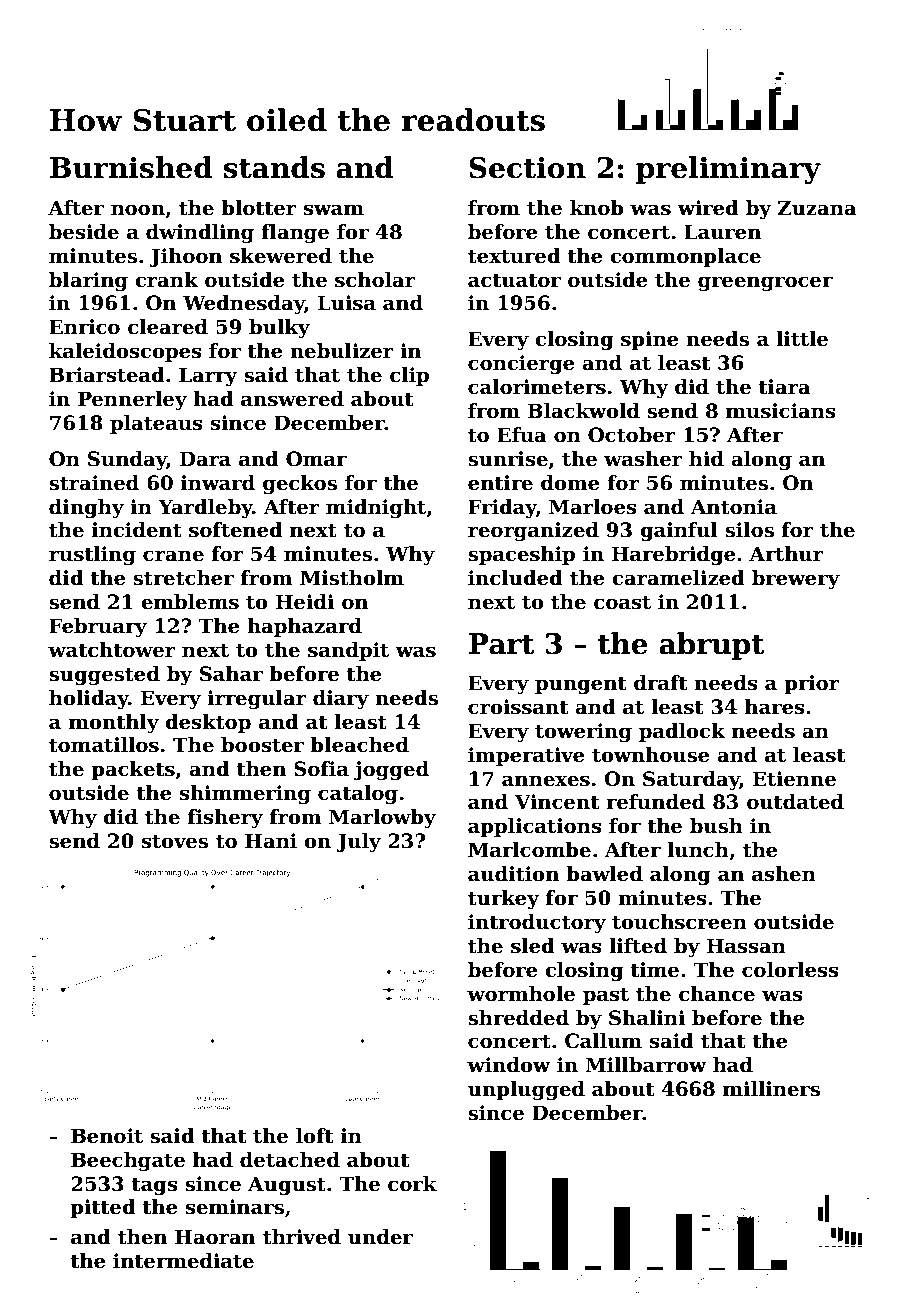 The image size is (908, 1316). What do you see at coordinates (527, 168) in the screenshot?
I see `Section` at bounding box center [527, 168].
